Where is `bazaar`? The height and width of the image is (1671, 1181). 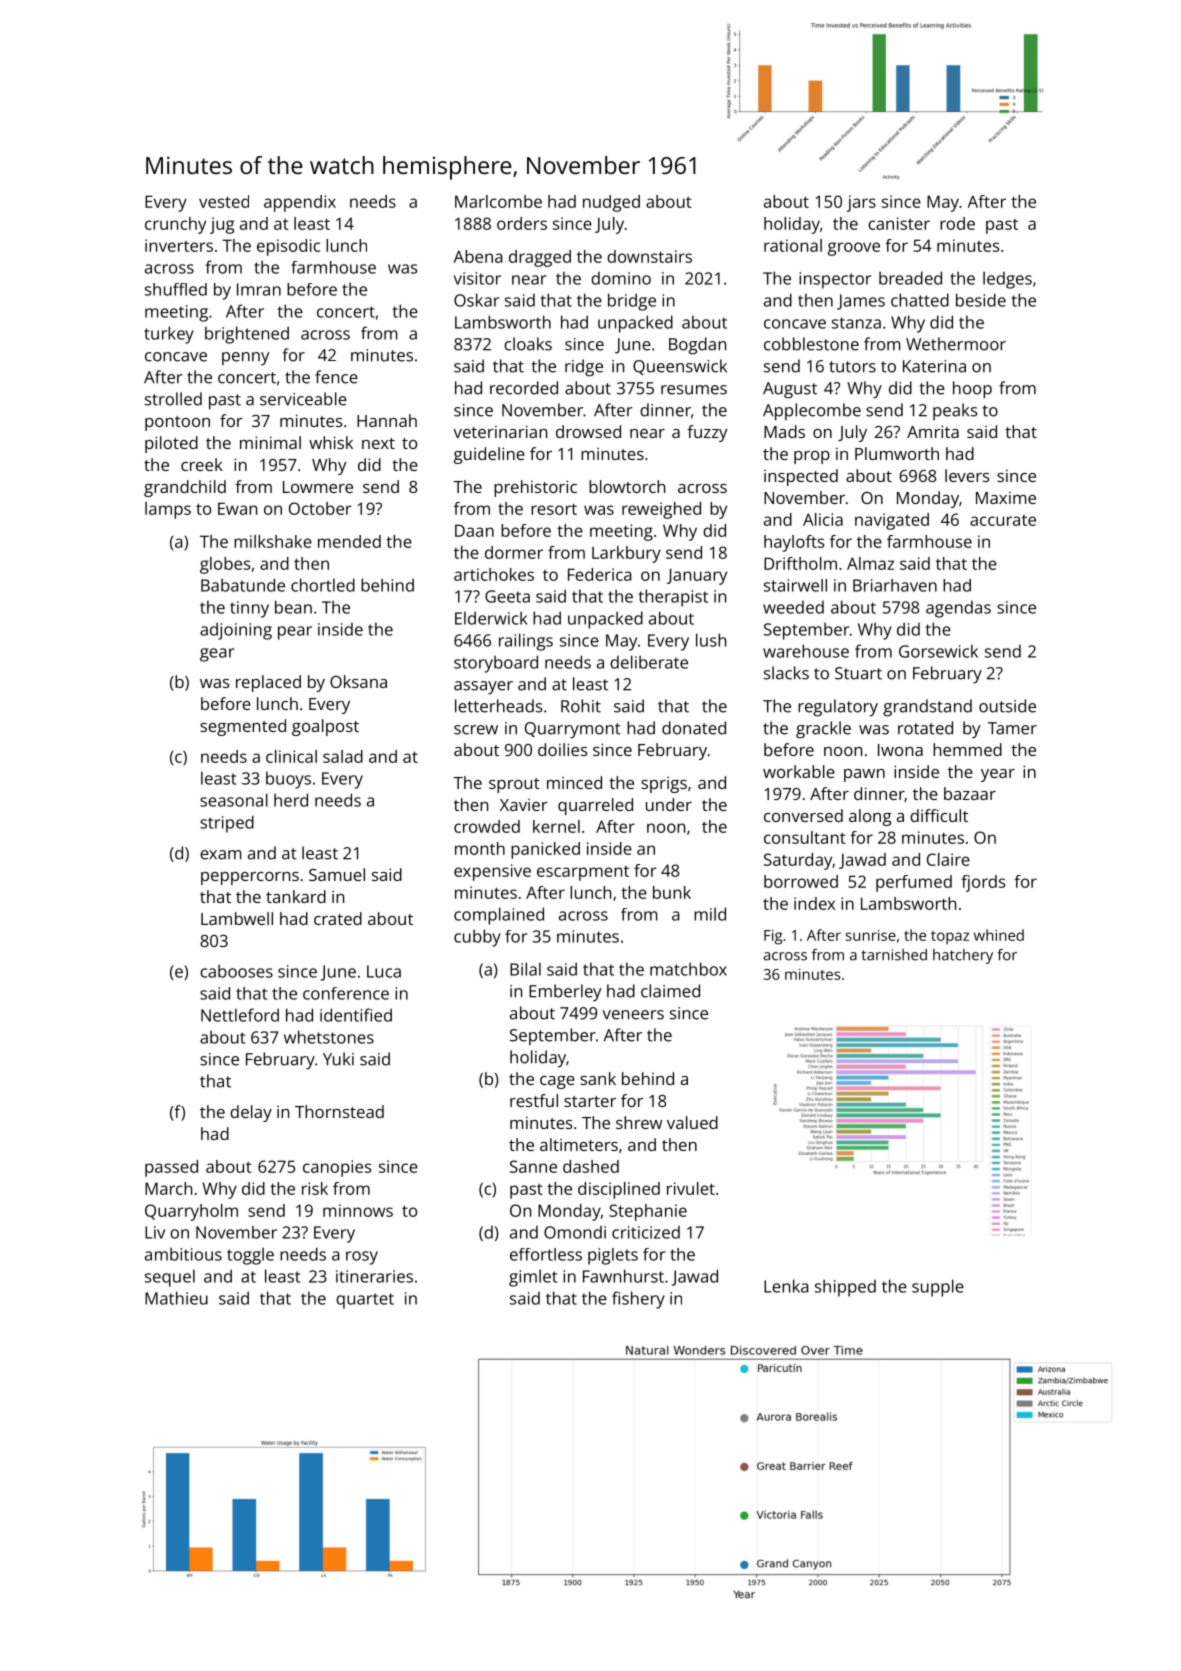 bazaar is located at coordinates (970, 793).
